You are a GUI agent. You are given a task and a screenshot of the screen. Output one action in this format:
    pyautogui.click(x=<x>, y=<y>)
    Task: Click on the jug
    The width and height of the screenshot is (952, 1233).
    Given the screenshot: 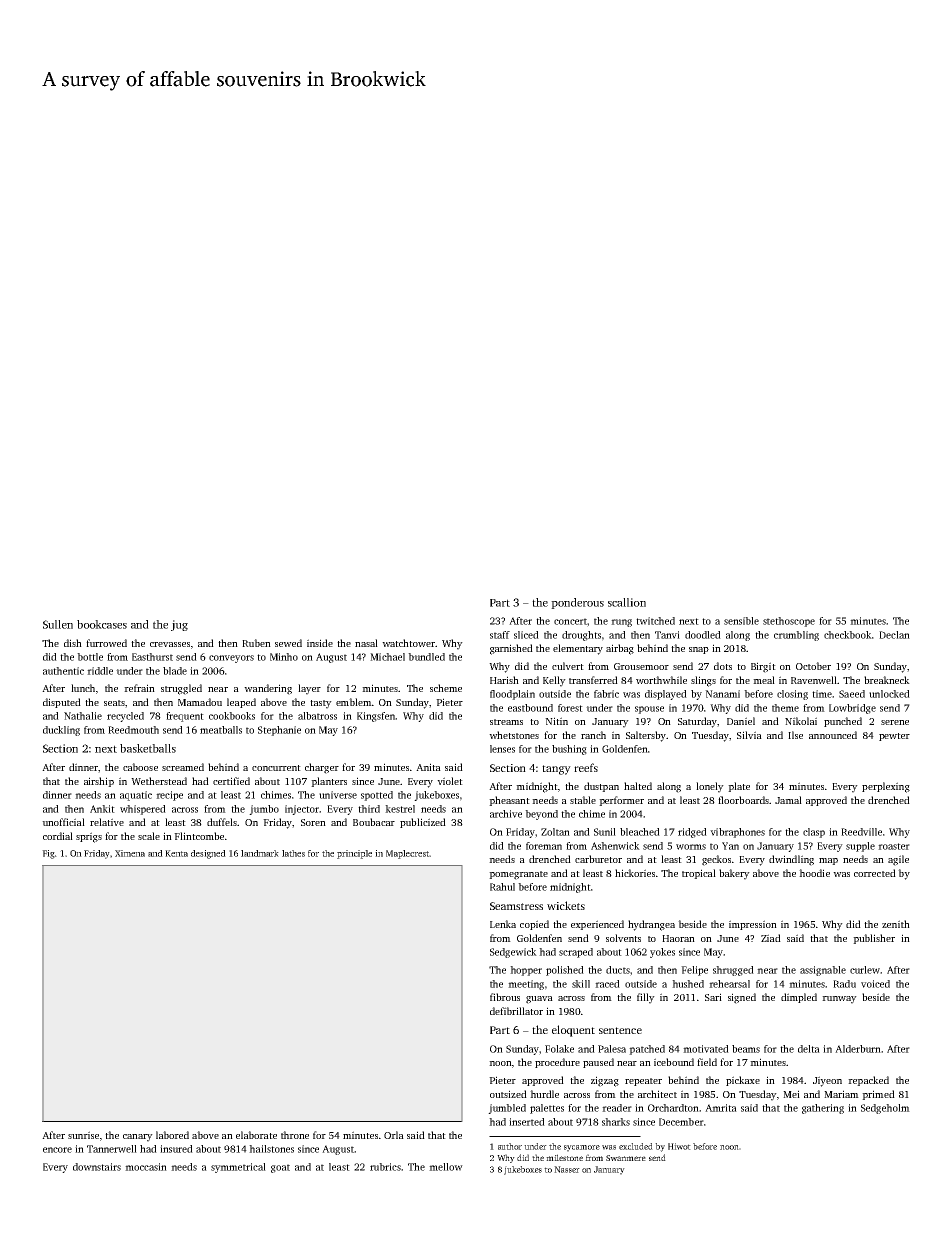 What is the action you would take?
    pyautogui.click(x=179, y=625)
